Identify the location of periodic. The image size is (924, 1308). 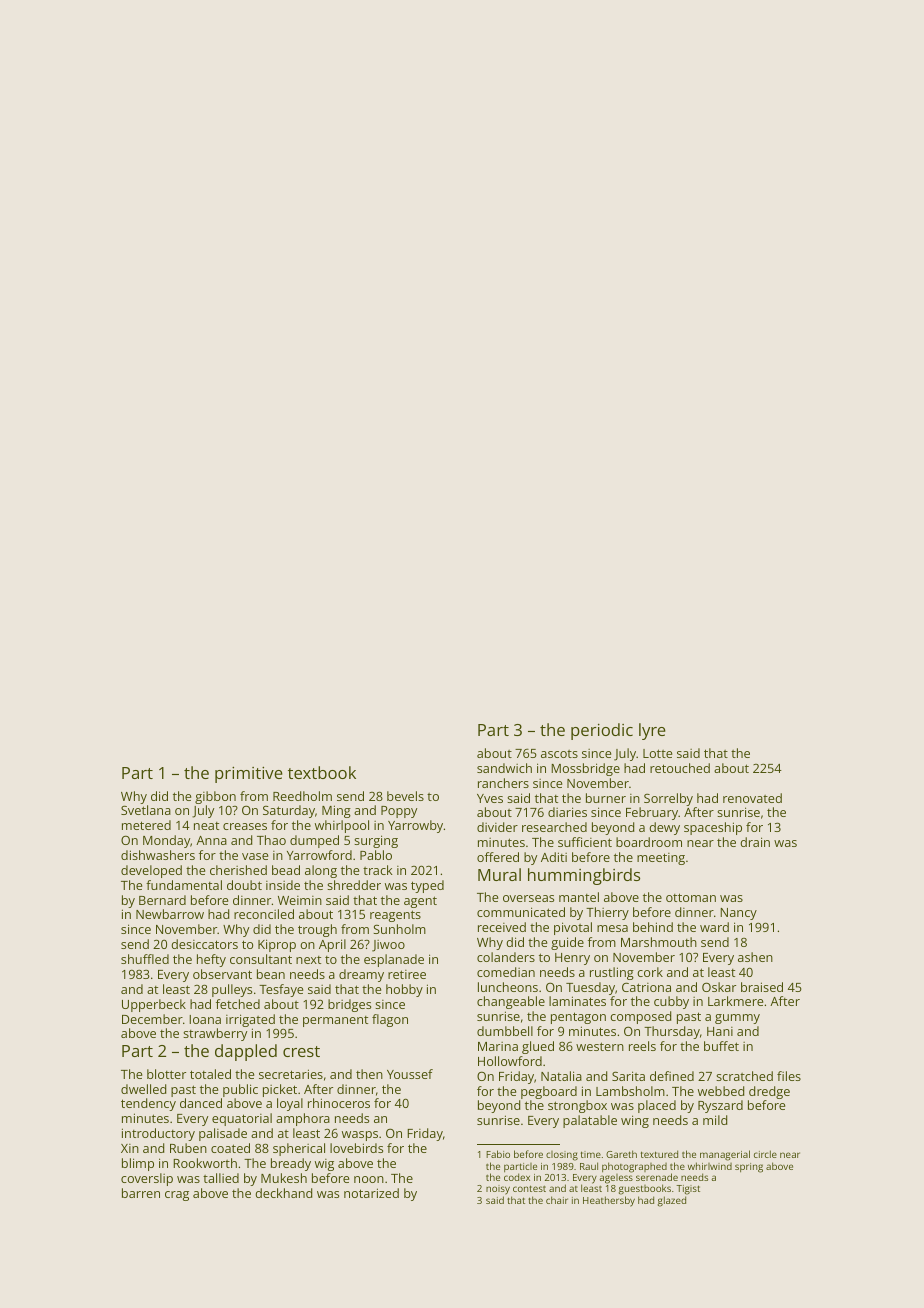
(602, 731).
